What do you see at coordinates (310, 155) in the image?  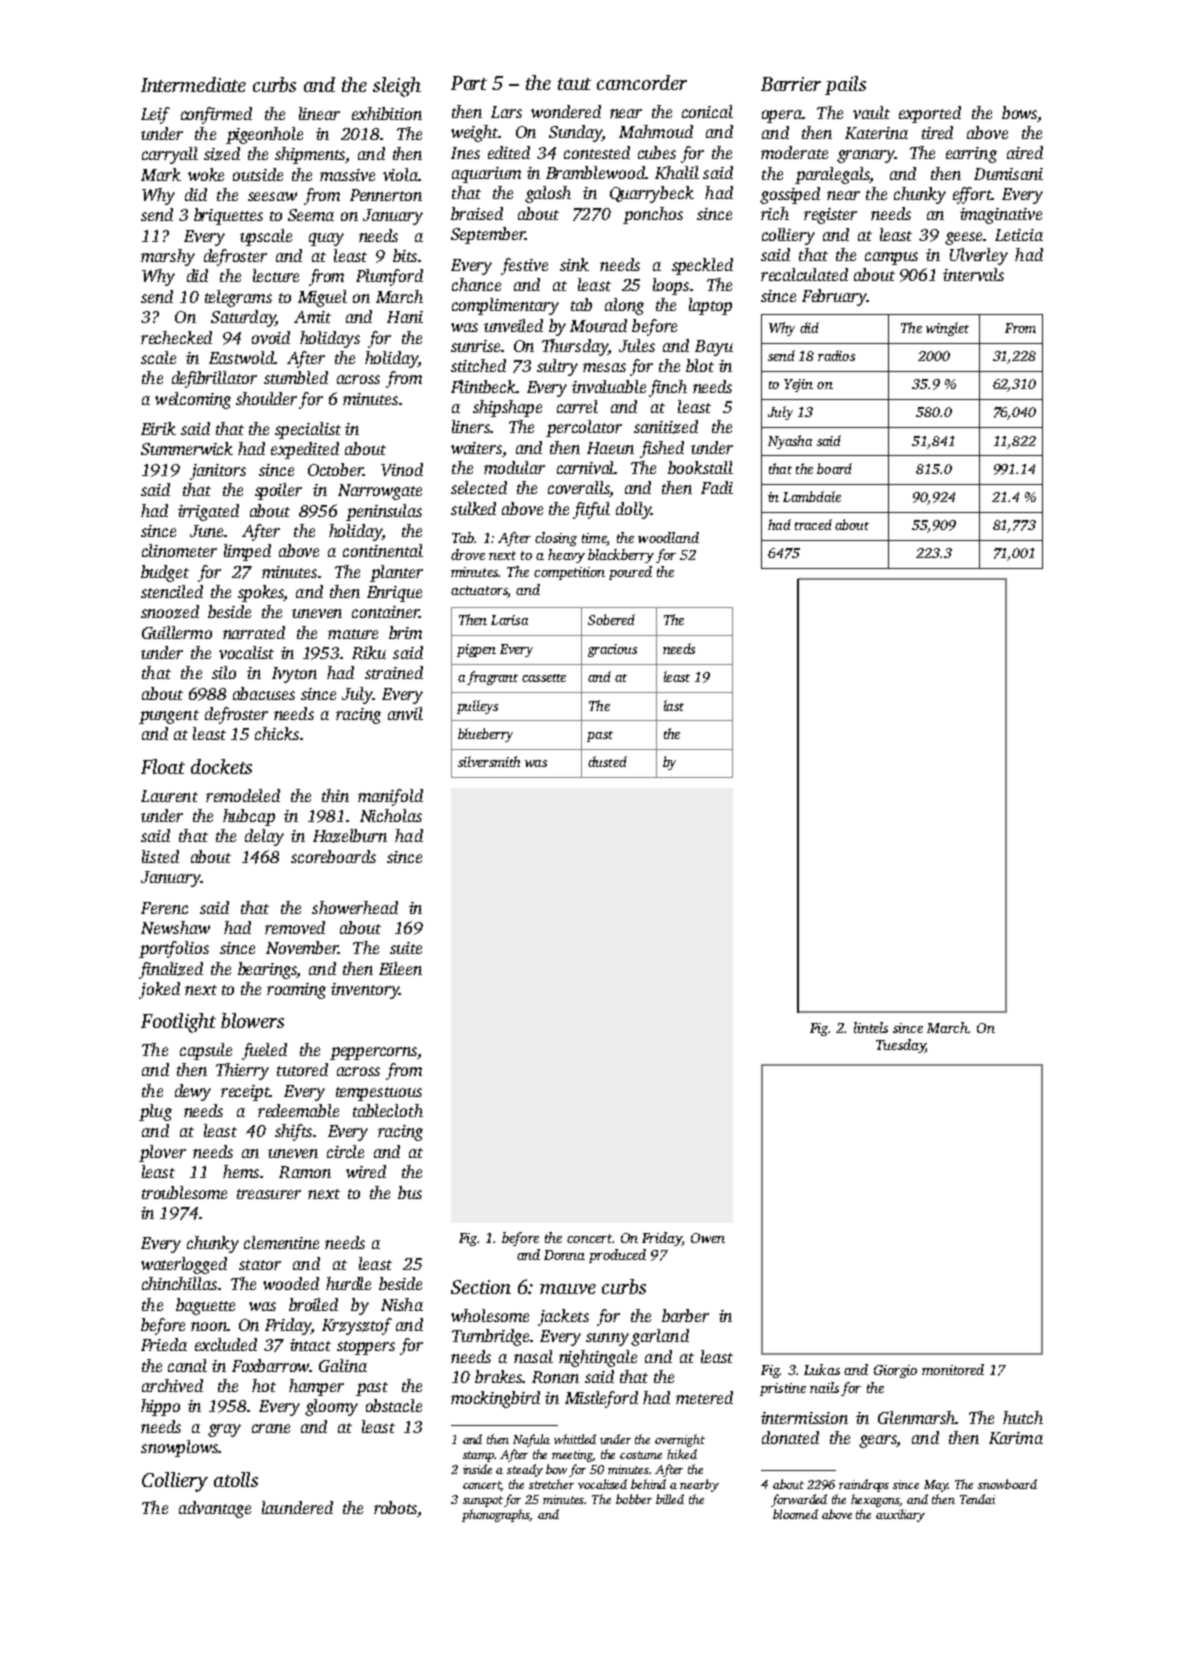 I see `shipments` at bounding box center [310, 155].
